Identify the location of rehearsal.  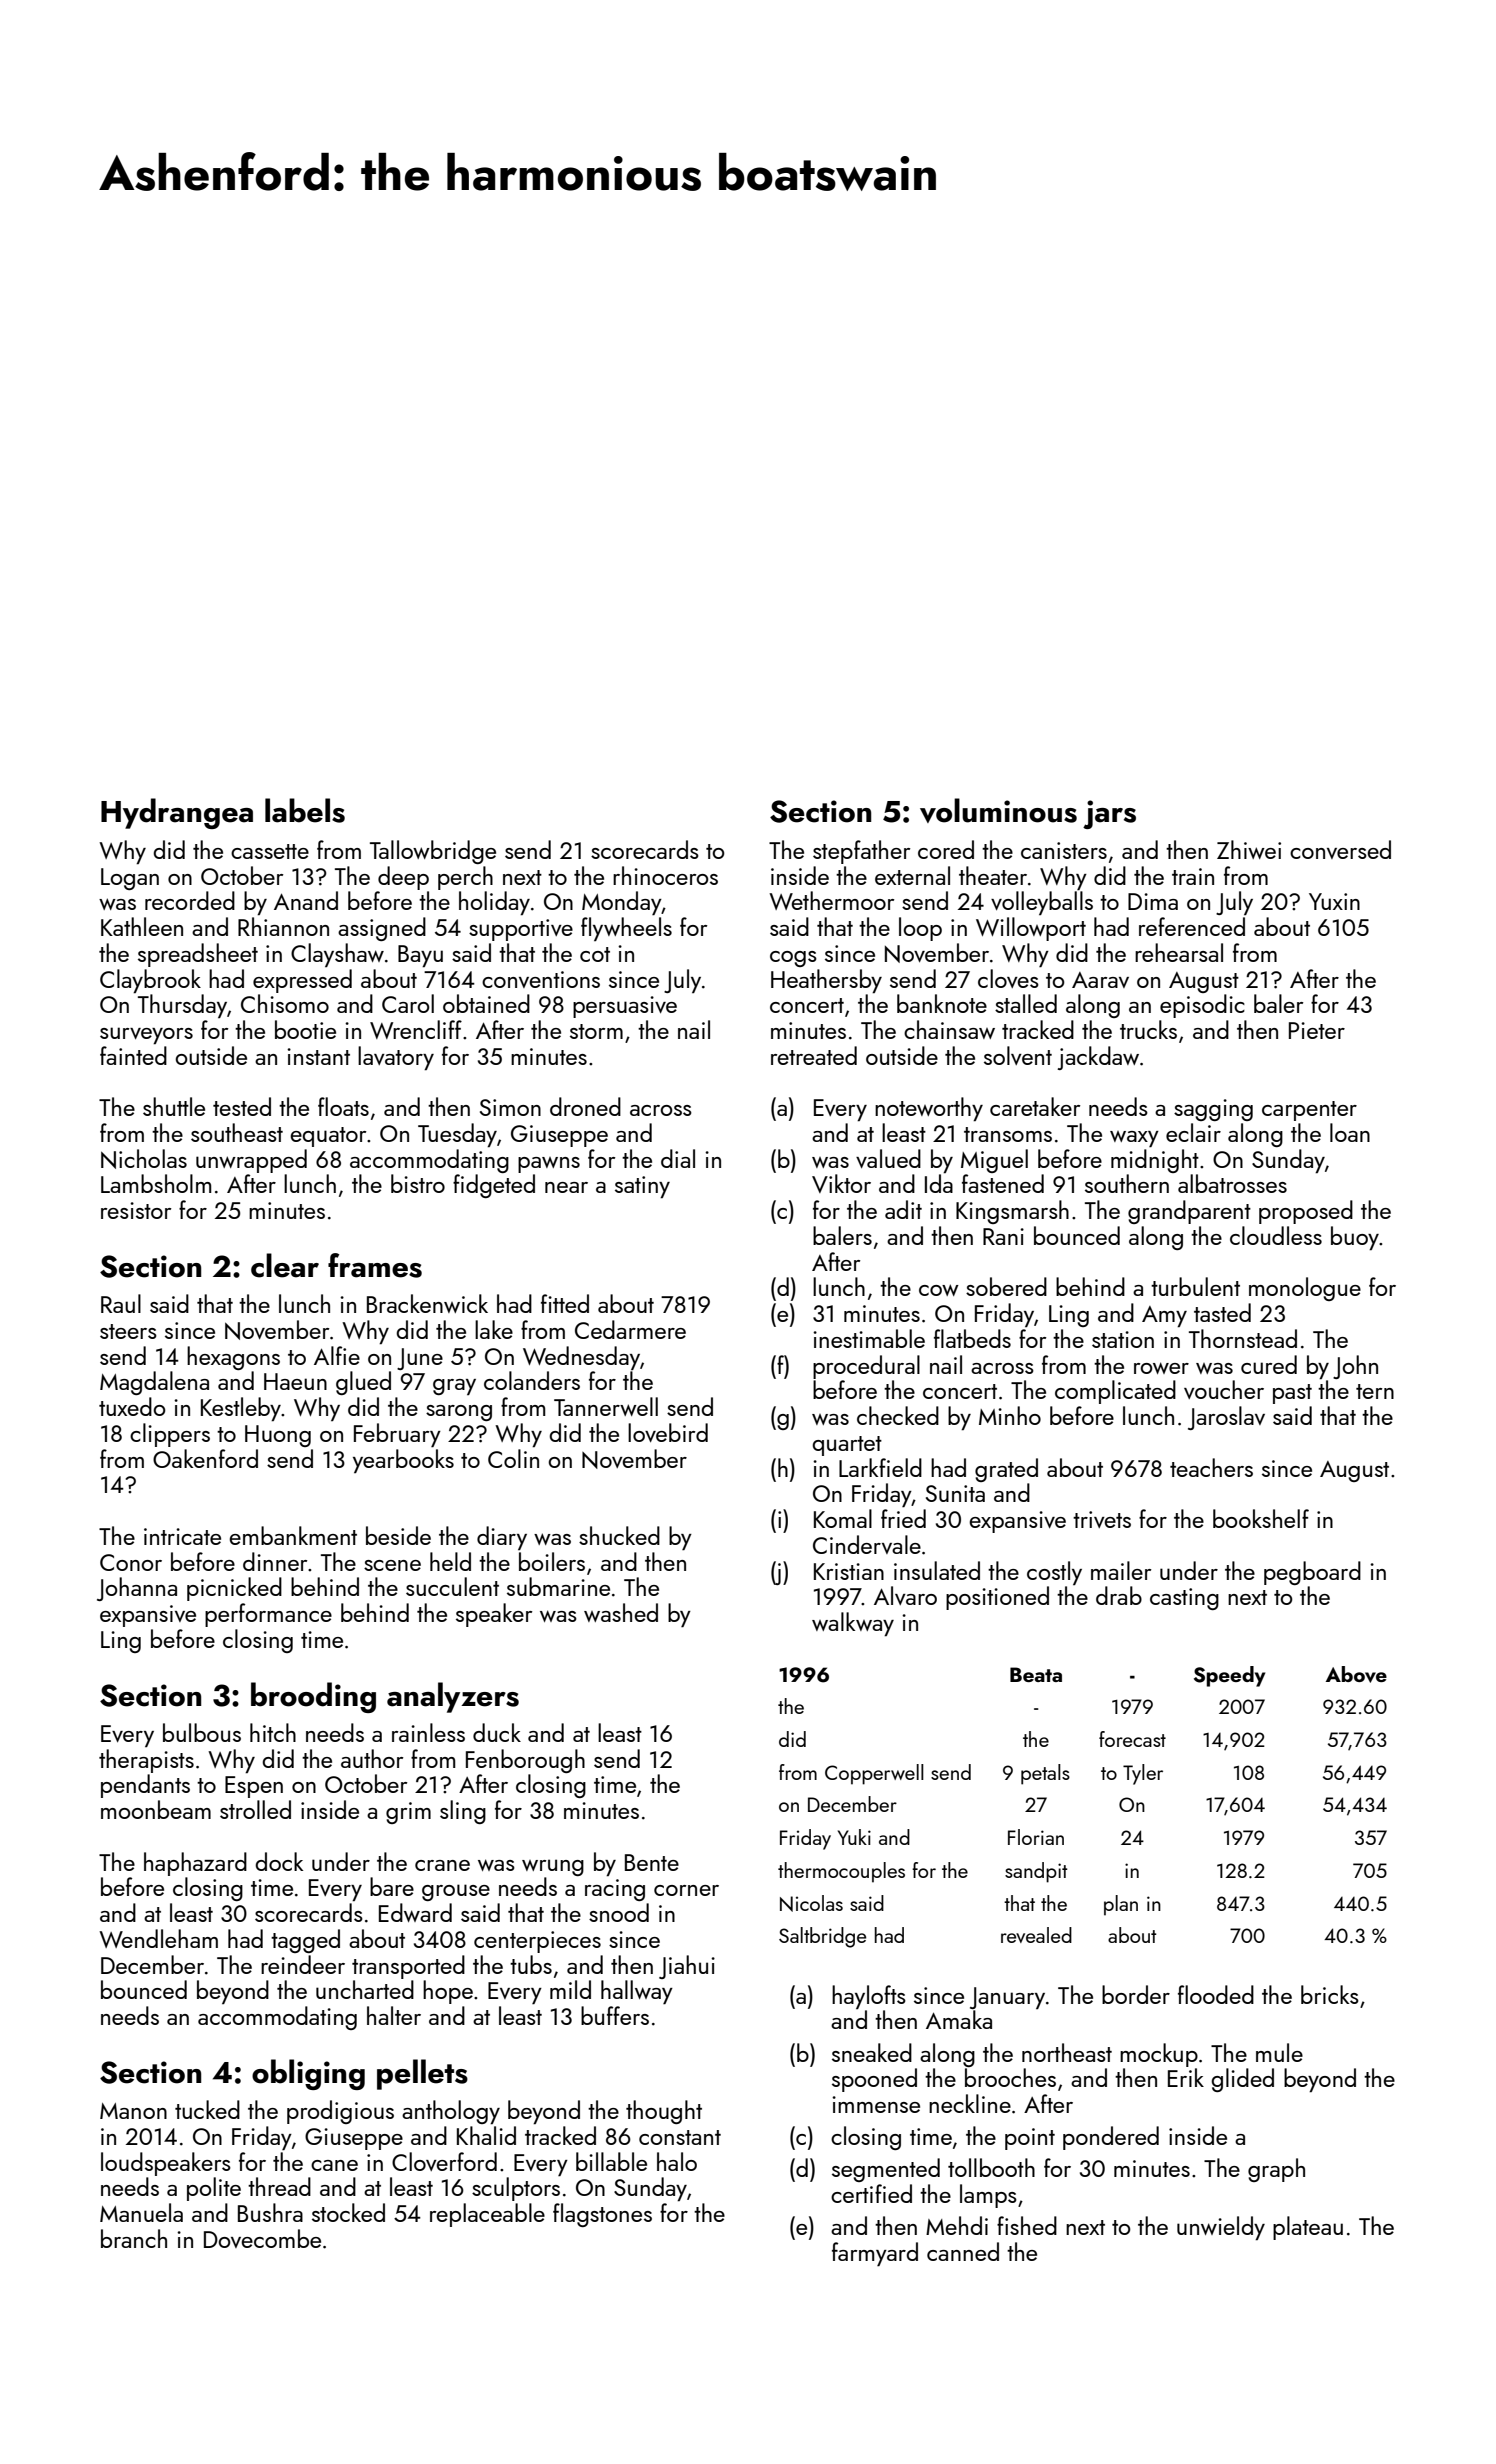
(1179, 952).
